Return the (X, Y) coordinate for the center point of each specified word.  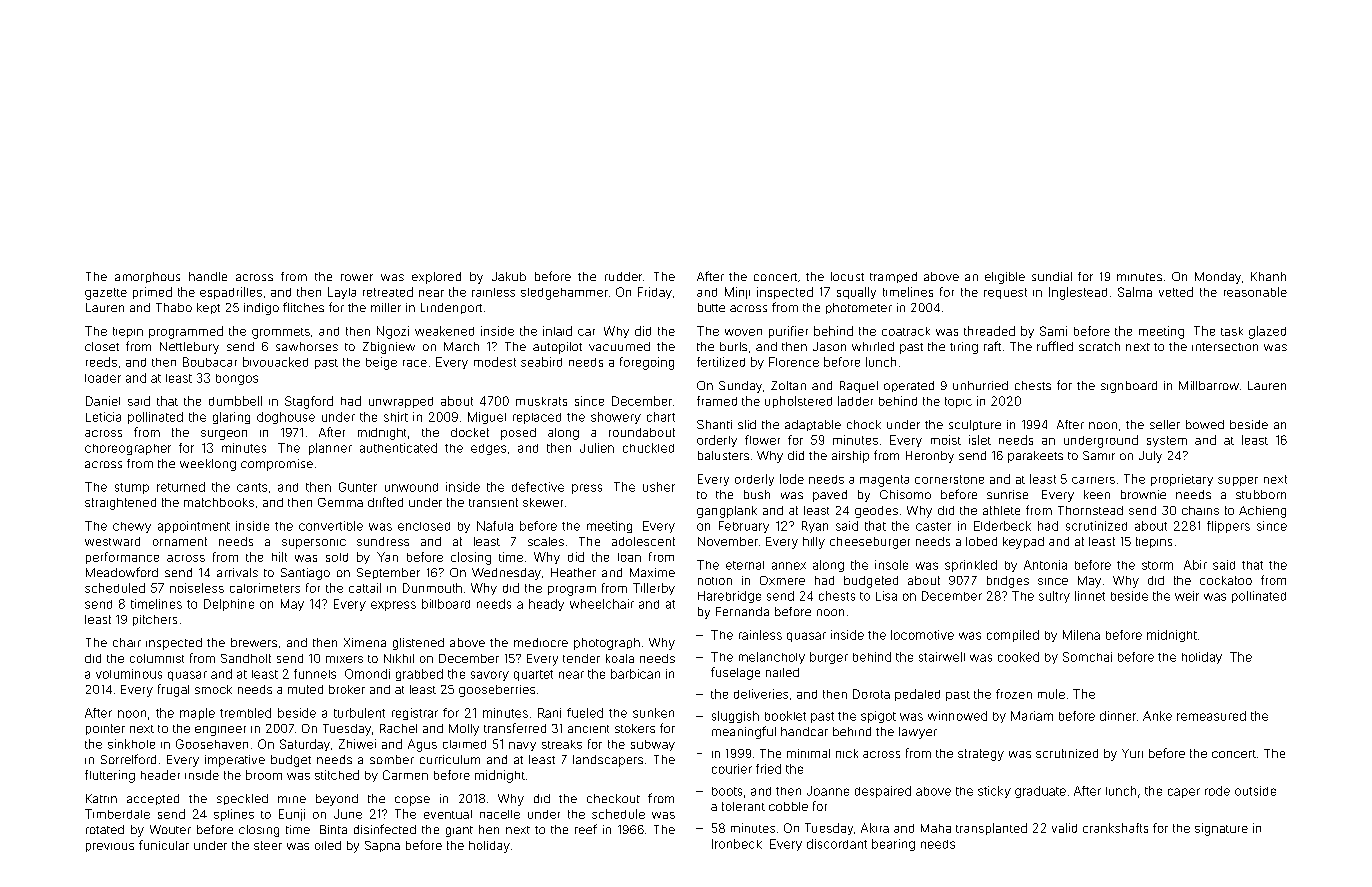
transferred (515, 728)
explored (436, 278)
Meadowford (122, 572)
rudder (623, 276)
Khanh (1268, 276)
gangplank (727, 512)
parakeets (1035, 457)
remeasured (1211, 716)
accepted (153, 799)
